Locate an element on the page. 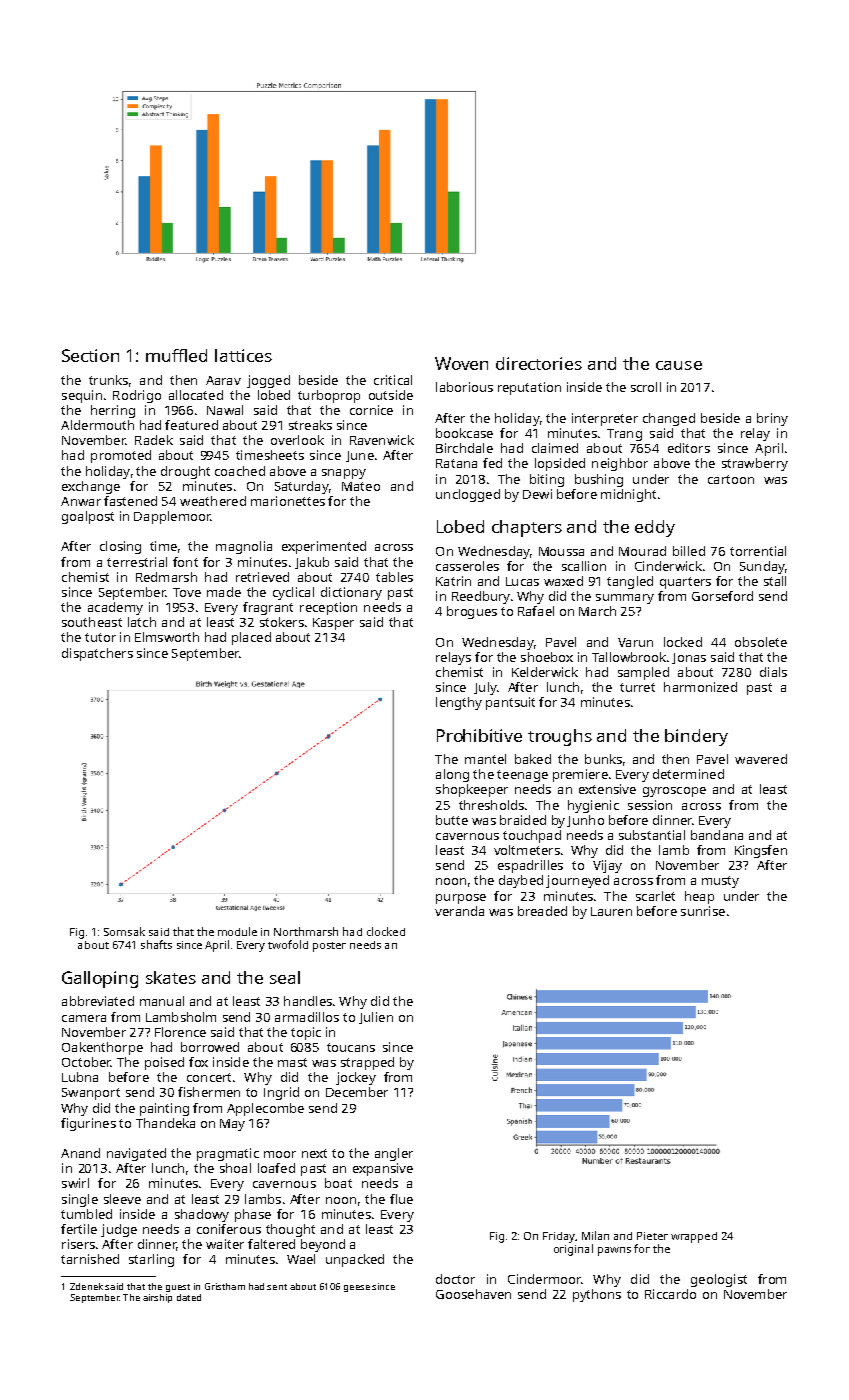 The height and width of the document is (1400, 849). sunrise is located at coordinates (703, 911).
